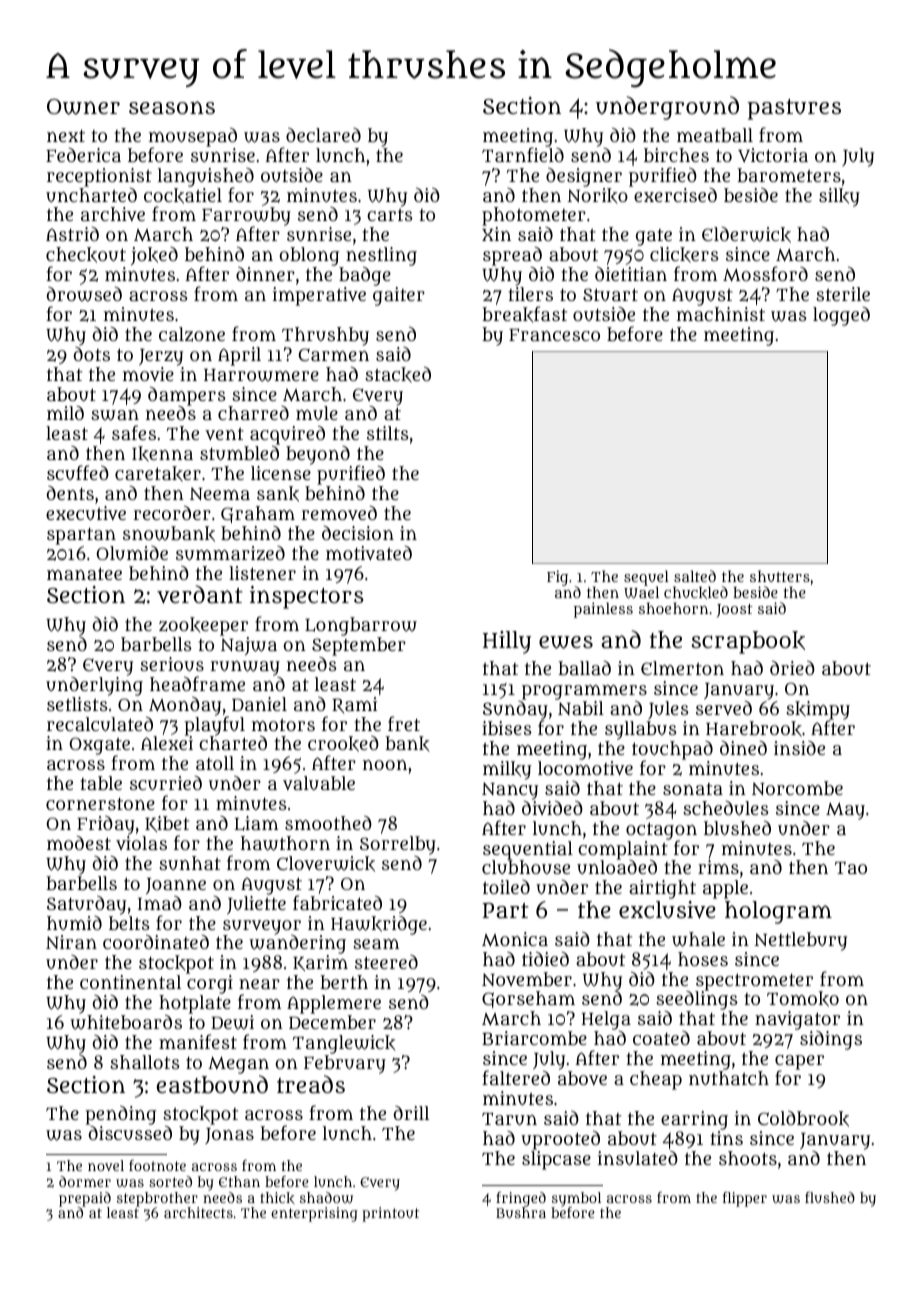 This screenshot has width=924, height=1308. Describe the element at coordinates (737, 827) in the screenshot. I see `blushed` at that location.
